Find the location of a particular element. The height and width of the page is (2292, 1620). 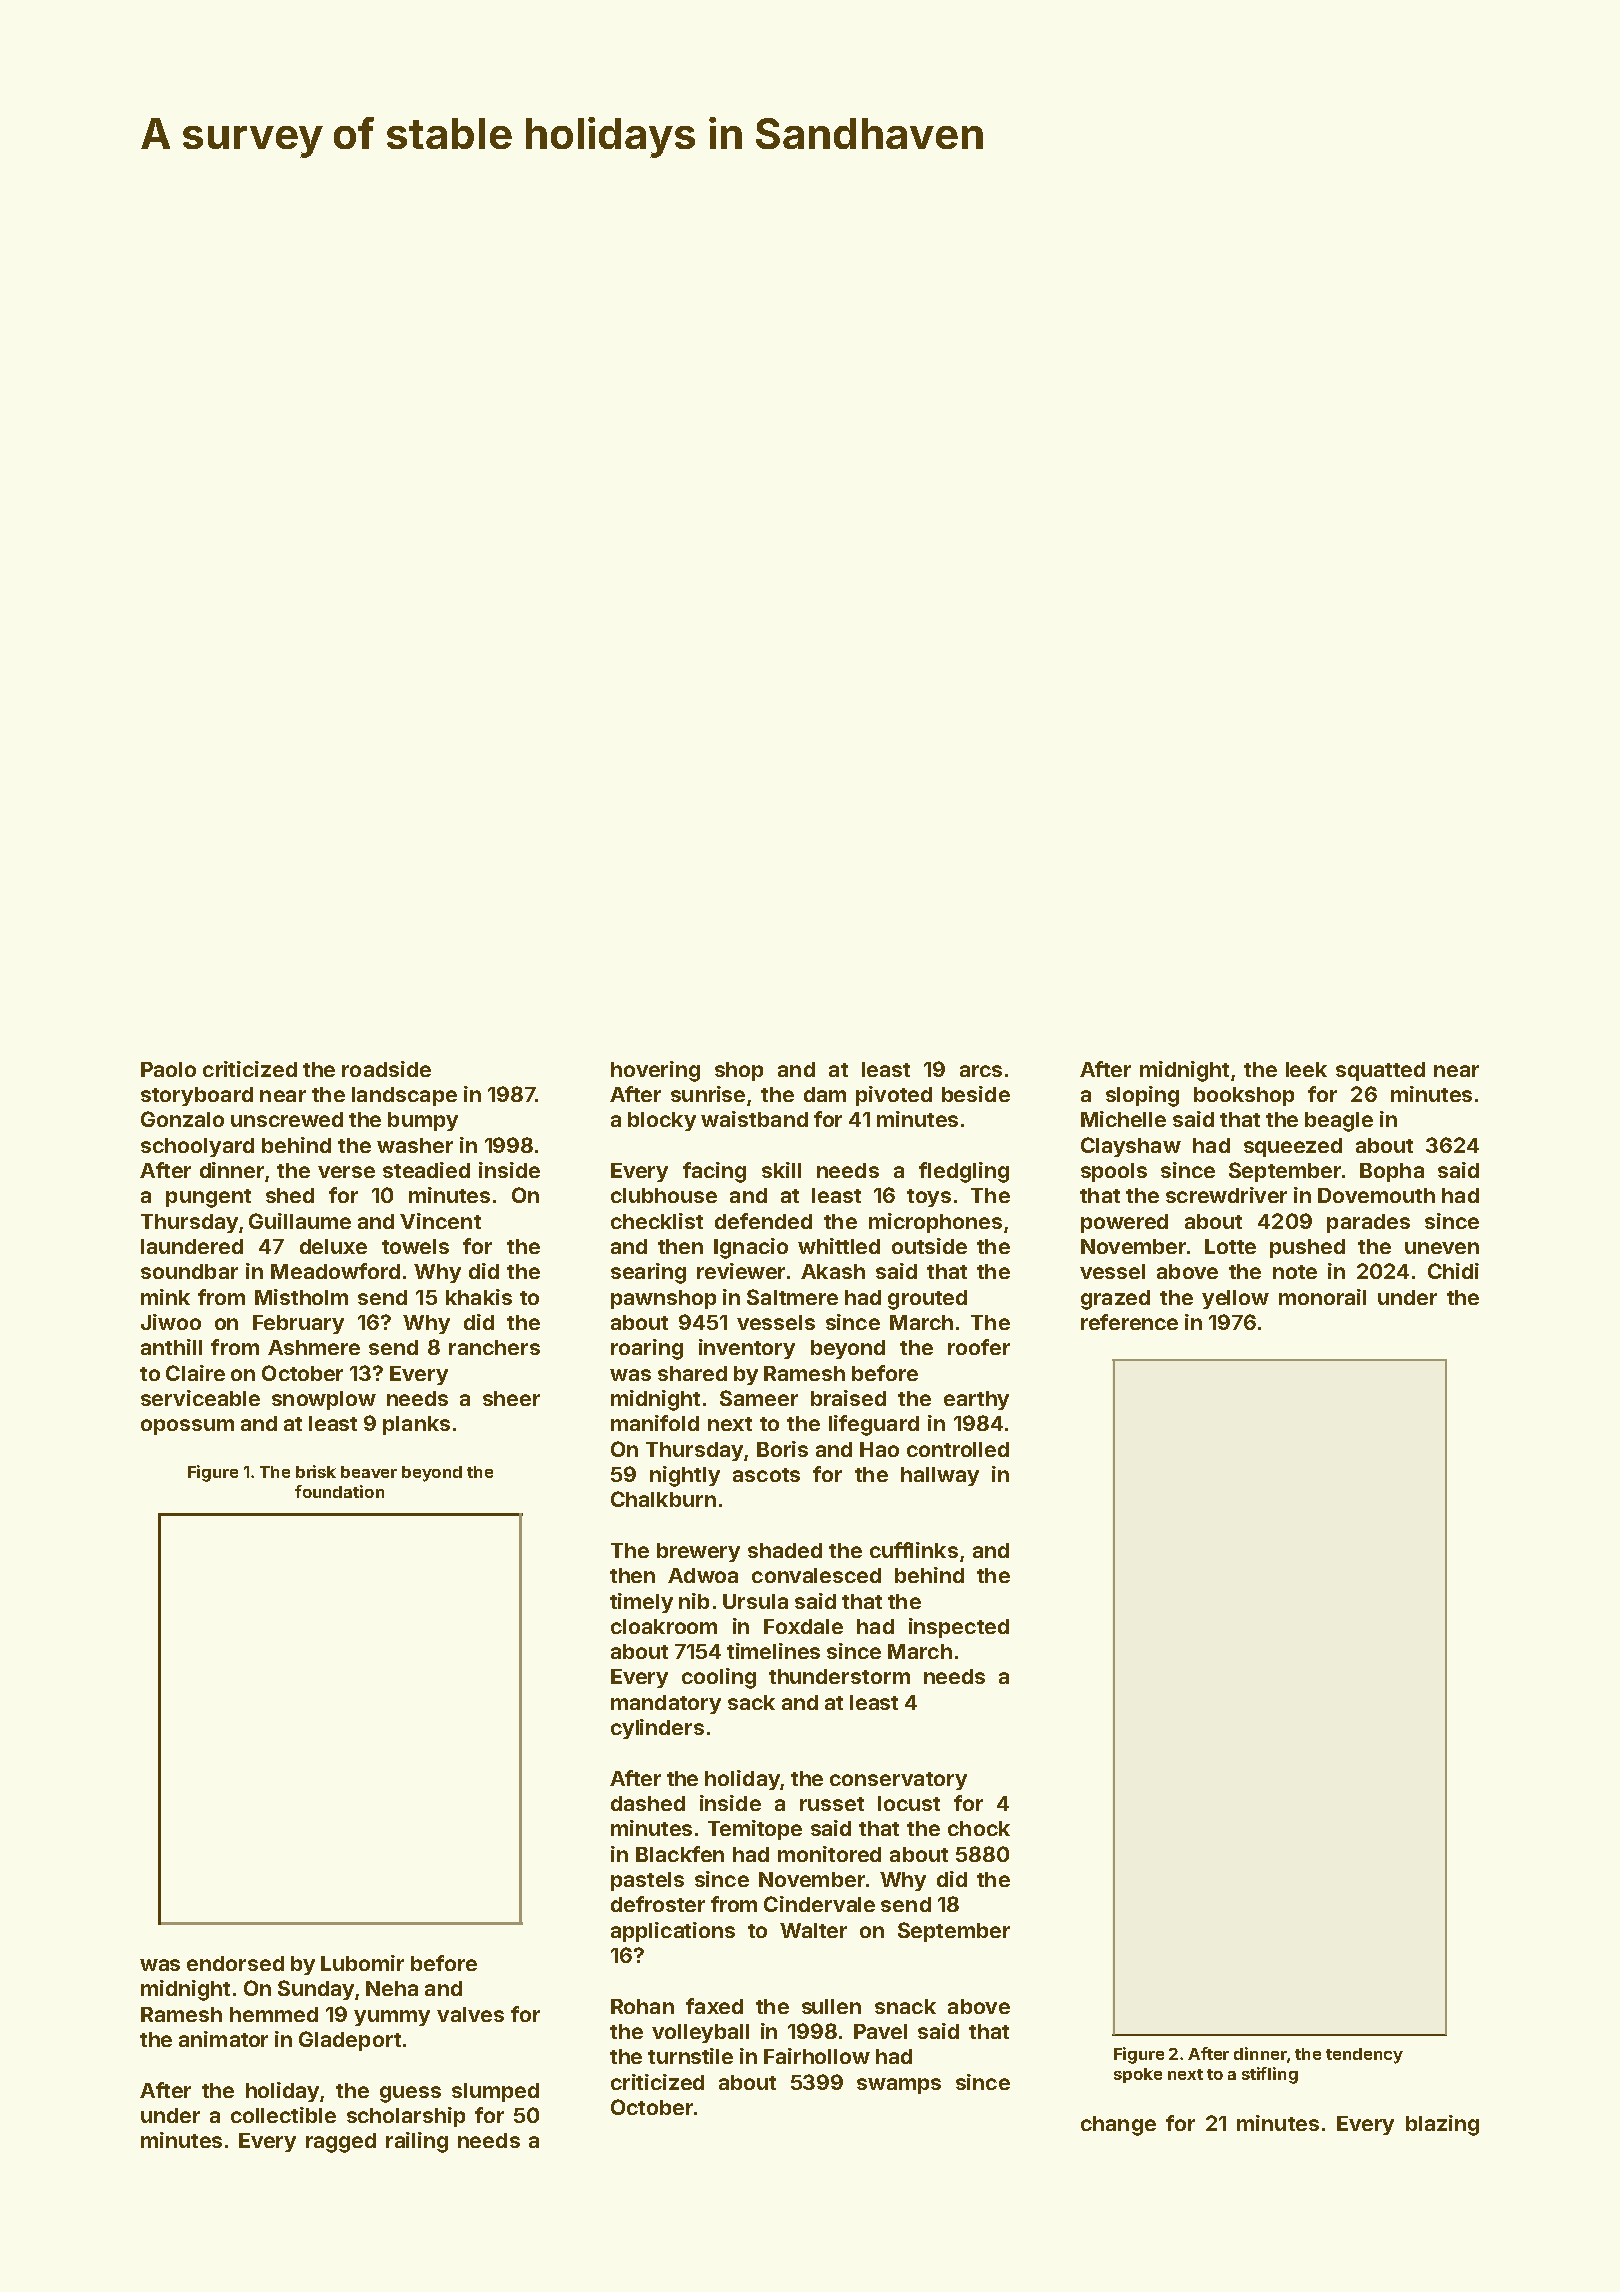

screwdriver is located at coordinates (1226, 1195).
